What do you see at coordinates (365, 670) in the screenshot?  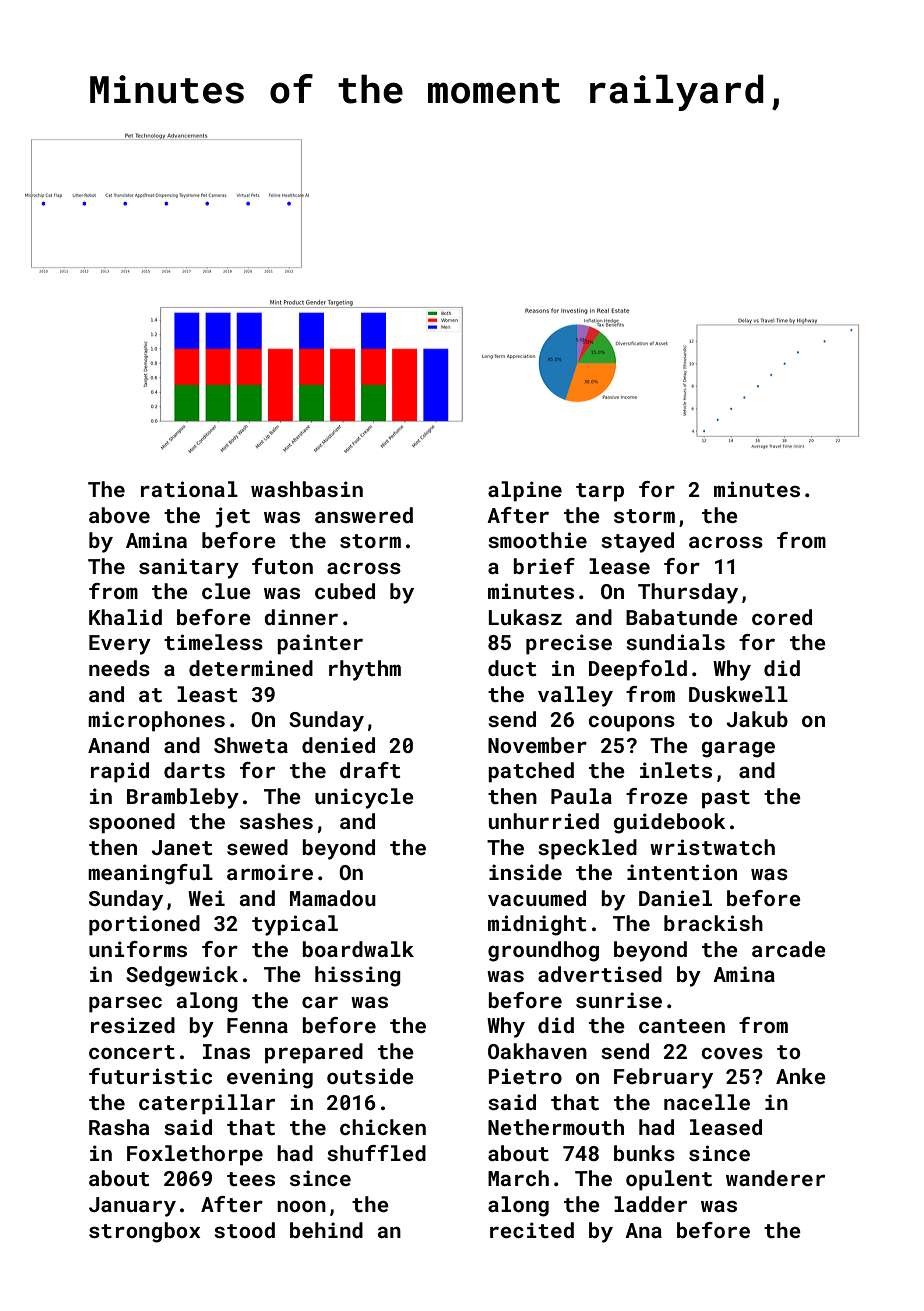 I see `rhythm` at bounding box center [365, 670].
